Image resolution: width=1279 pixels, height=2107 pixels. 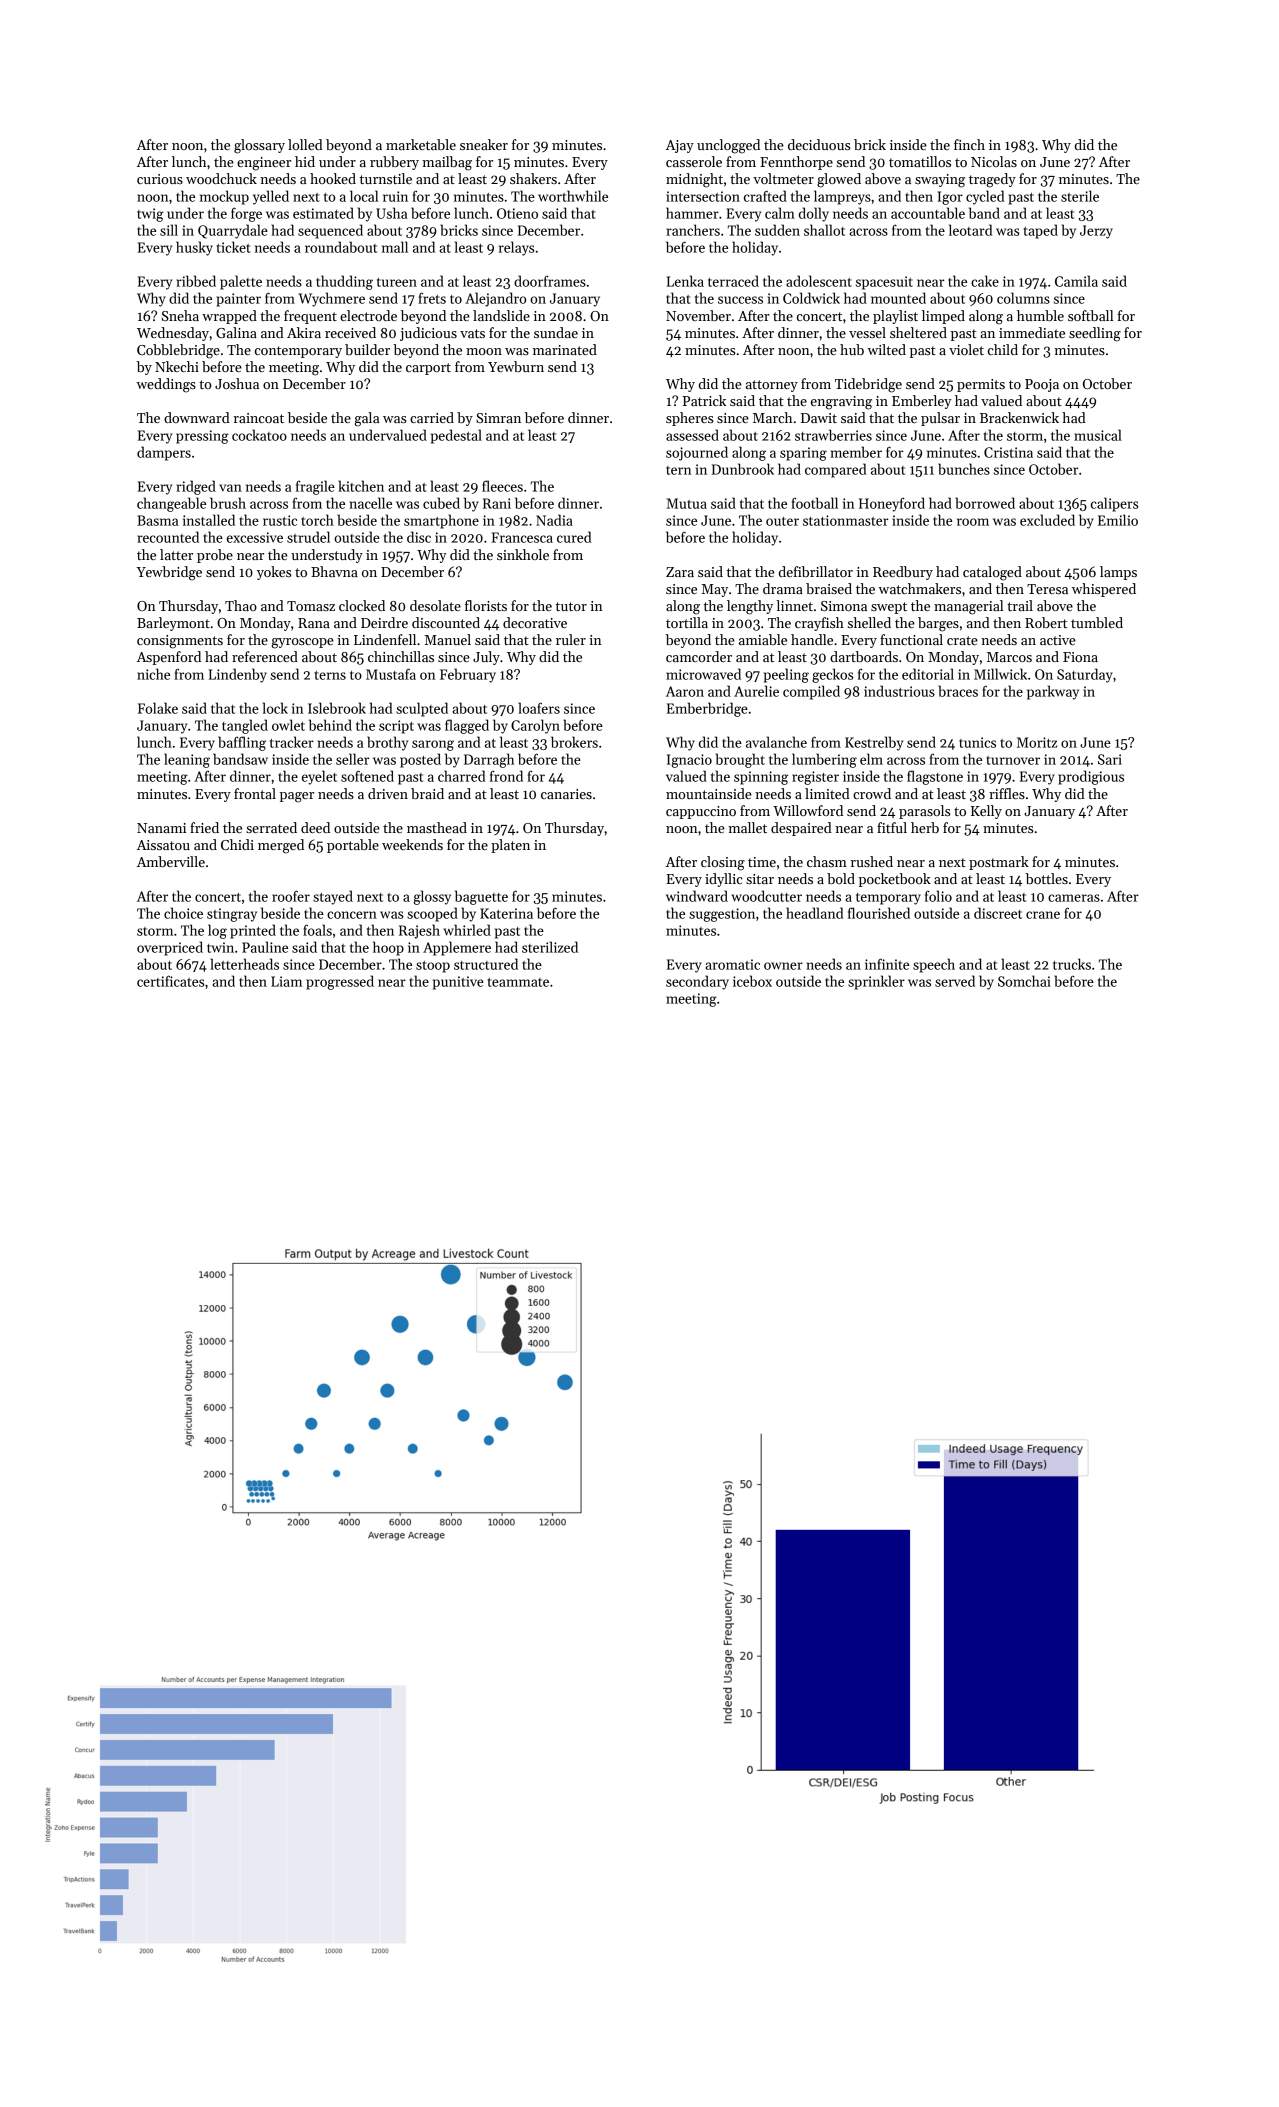 What do you see at coordinates (209, 520) in the page?
I see `installed` at bounding box center [209, 520].
